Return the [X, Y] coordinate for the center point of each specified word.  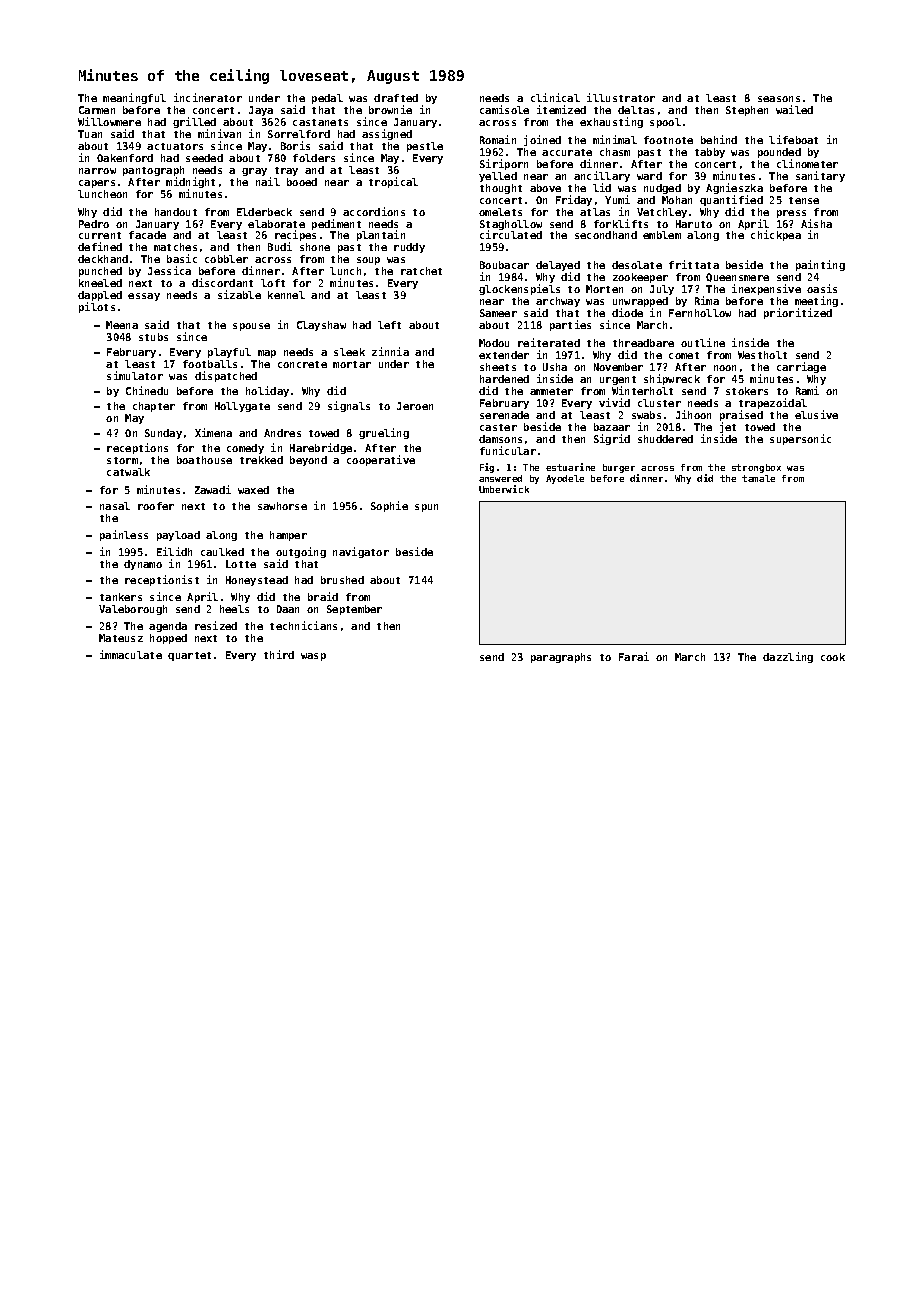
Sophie [389, 506]
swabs [646, 415]
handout [176, 212]
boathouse [204, 460]
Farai [634, 656]
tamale [758, 478]
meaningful [134, 98]
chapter [154, 407]
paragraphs [561, 658]
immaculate [131, 654]
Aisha [816, 223]
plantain [381, 235]
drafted [396, 98]
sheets [498, 367]
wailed [794, 109]
